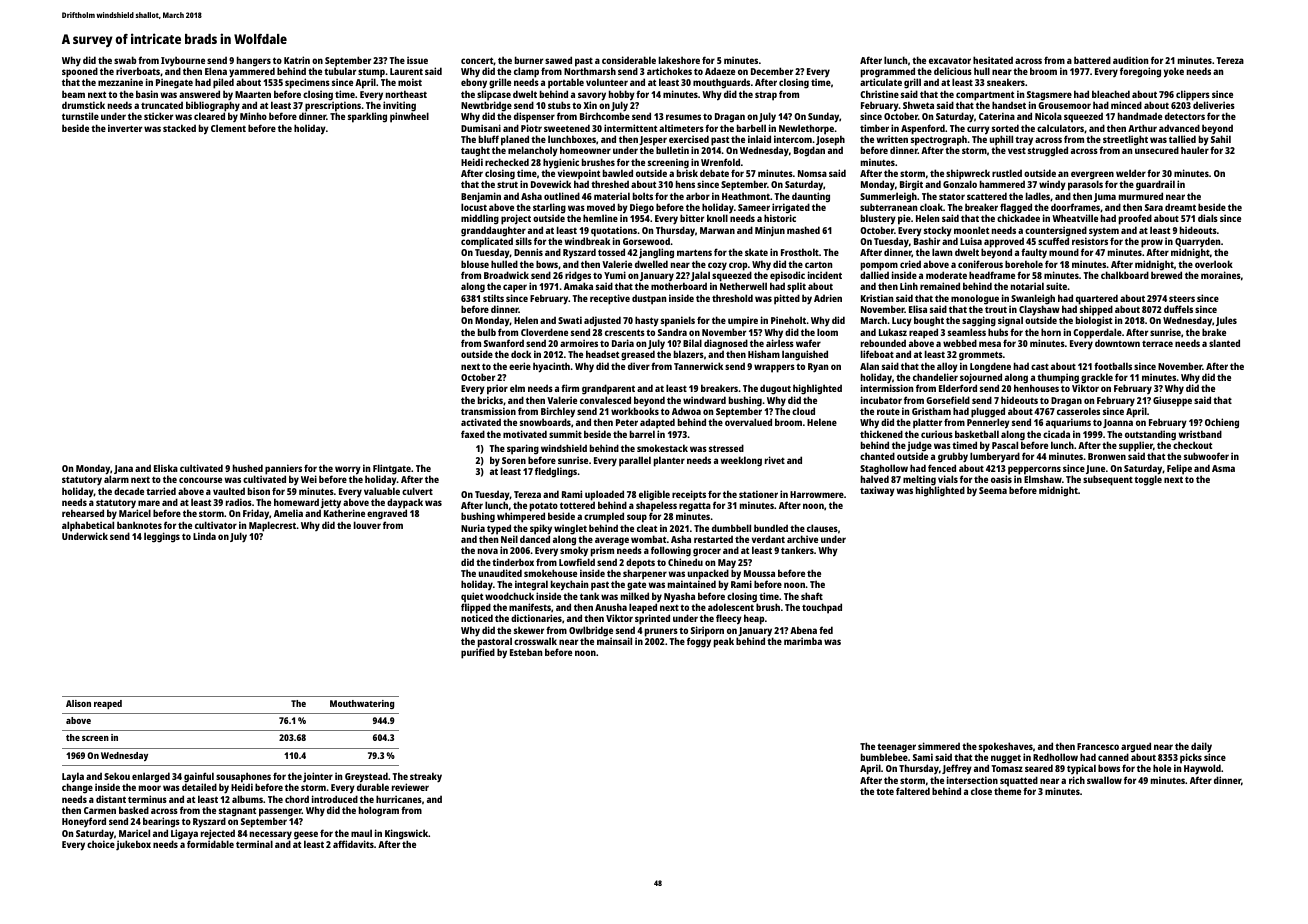 The height and width of the image is (924, 1308). Describe the element at coordinates (367, 525) in the image. I see `louver` at that location.
